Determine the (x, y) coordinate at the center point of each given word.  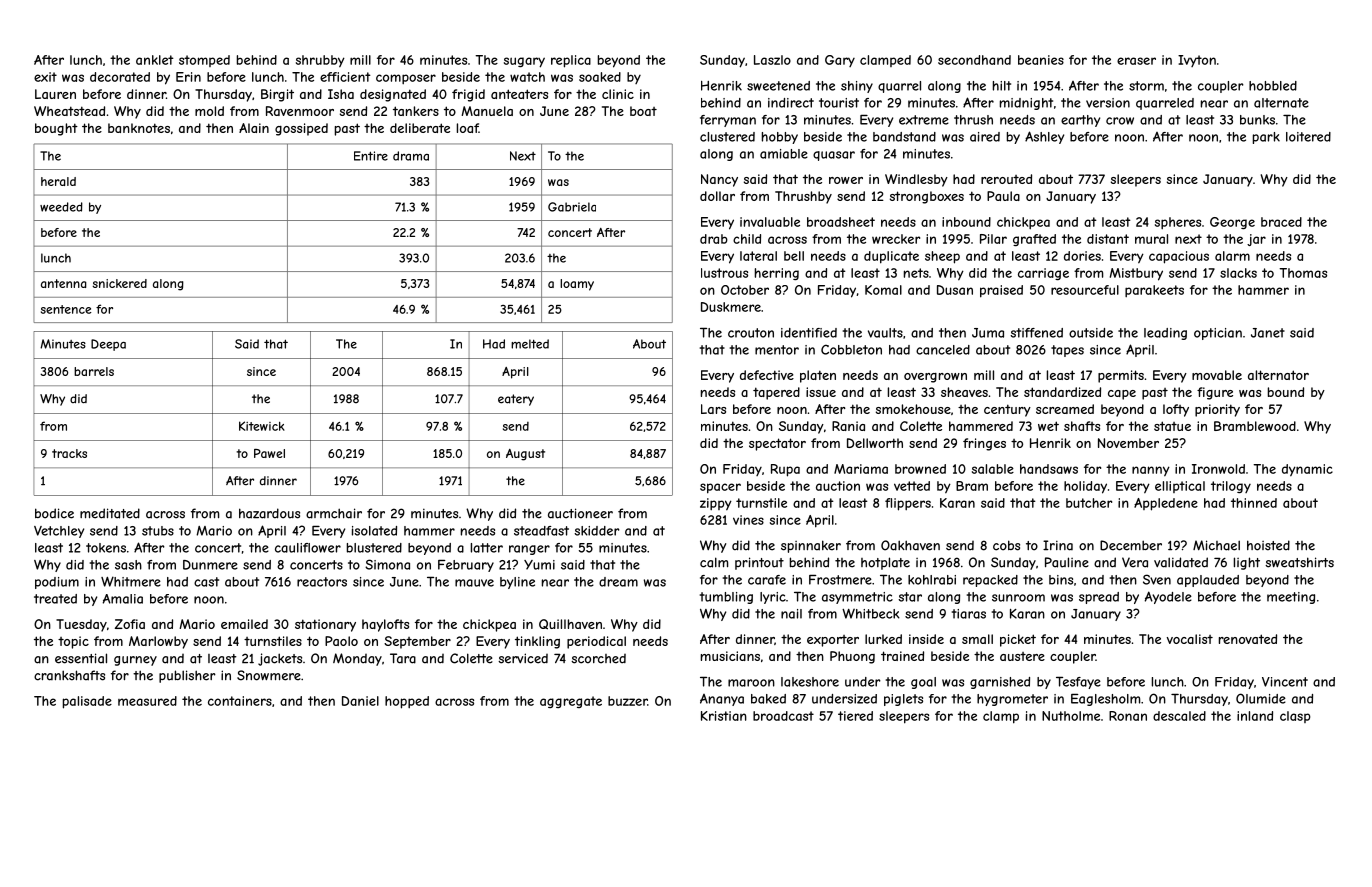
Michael (1216, 545)
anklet (155, 60)
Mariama (861, 469)
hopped (407, 702)
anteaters (519, 94)
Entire (371, 156)
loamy (577, 285)
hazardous (269, 513)
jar (1256, 240)
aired (985, 137)
